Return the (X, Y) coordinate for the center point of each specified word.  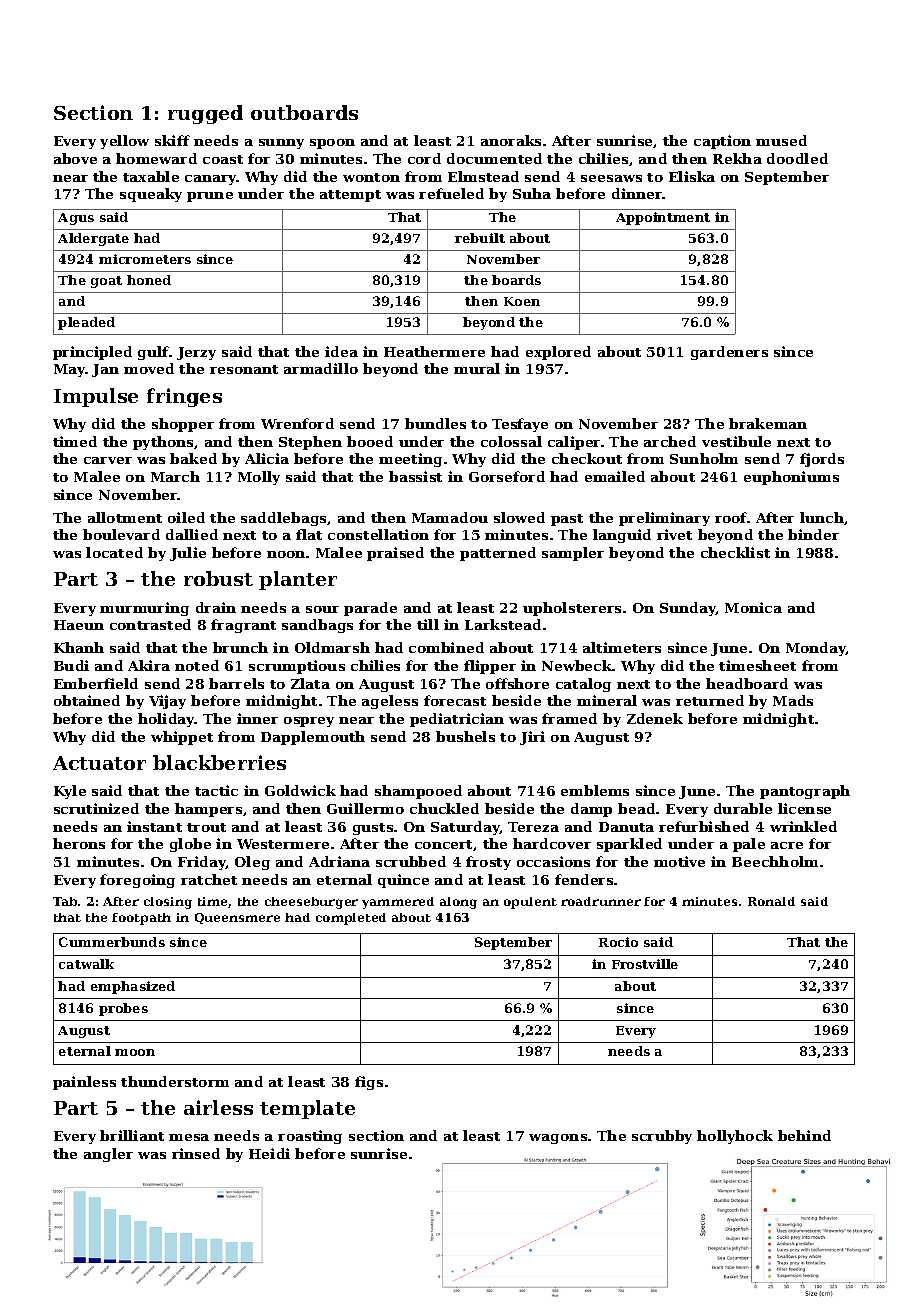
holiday (166, 720)
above (75, 158)
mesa (189, 1137)
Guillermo (365, 808)
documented (494, 158)
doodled (797, 158)
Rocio (618, 942)
